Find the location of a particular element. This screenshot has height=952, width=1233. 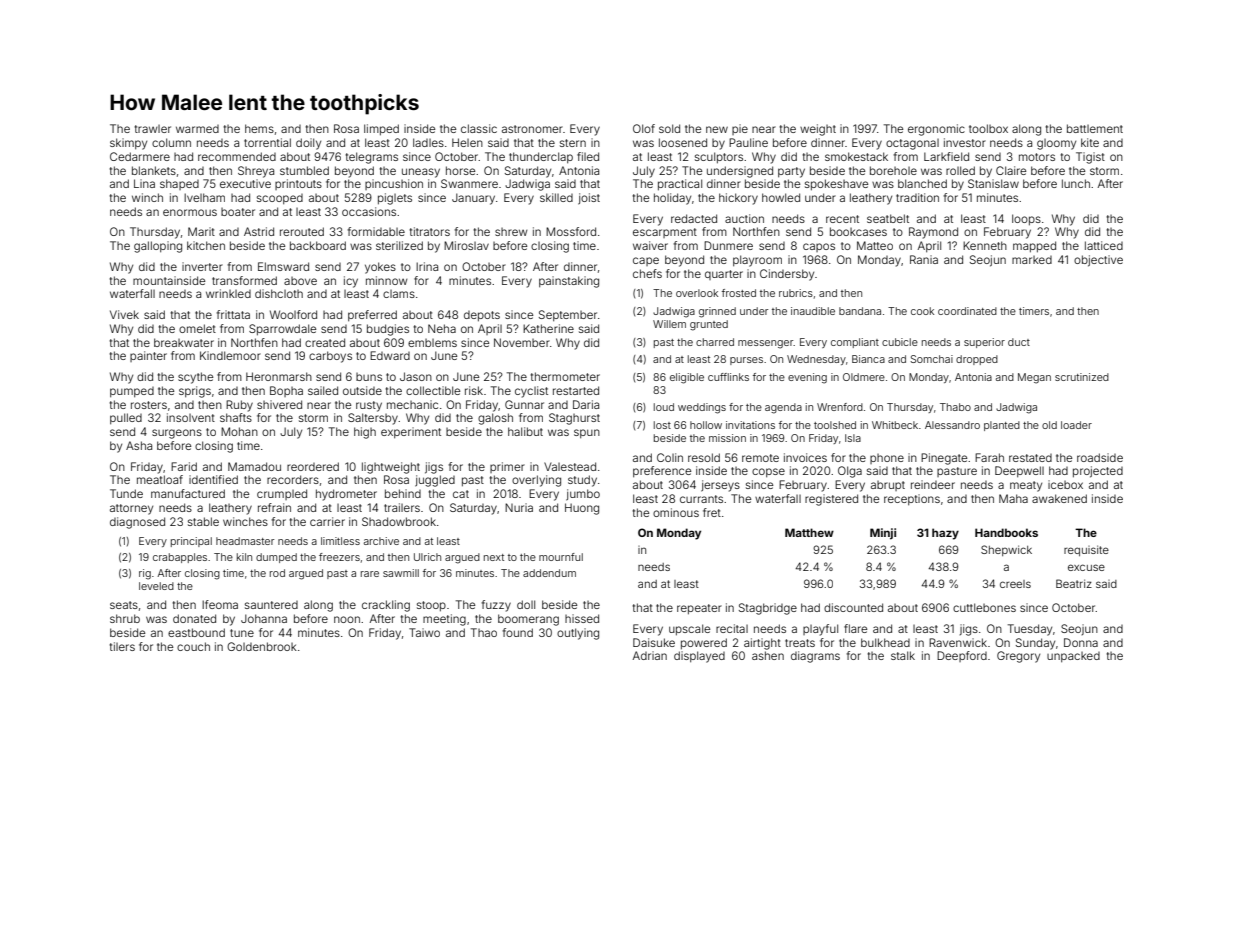

pie is located at coordinates (740, 129).
